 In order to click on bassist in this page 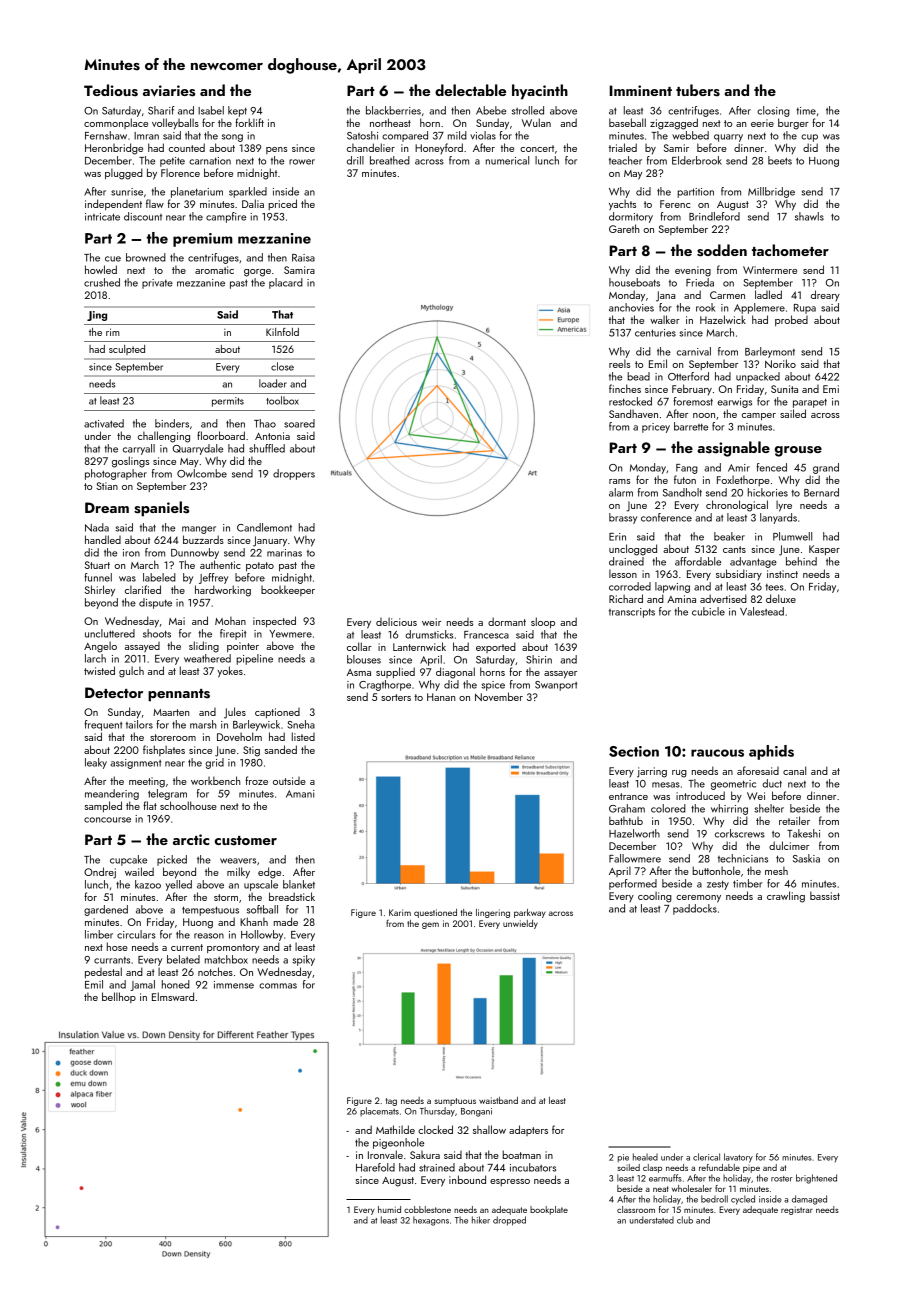, I will do `click(825, 895)`.
